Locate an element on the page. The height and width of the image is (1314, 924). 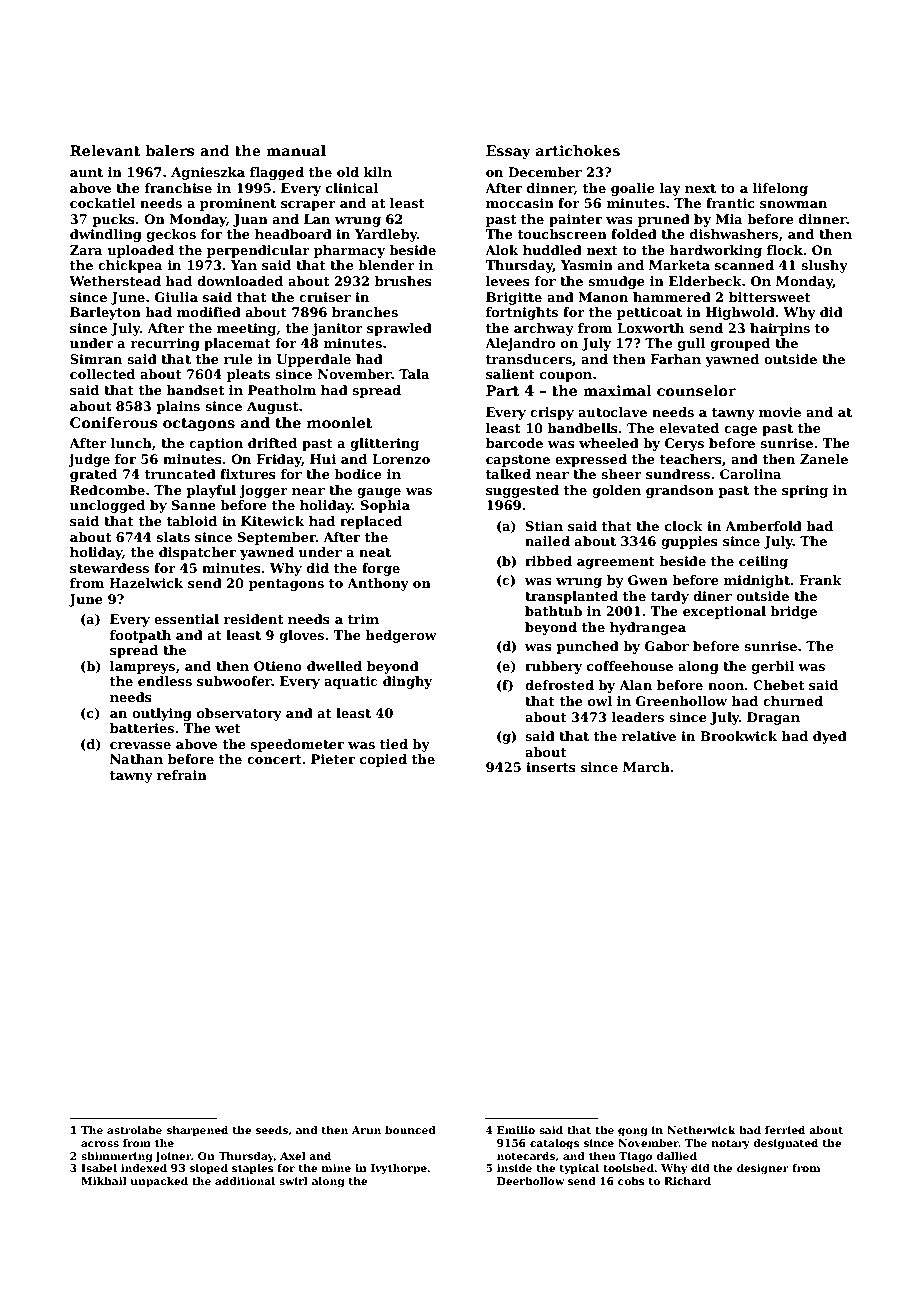
balers is located at coordinates (169, 150).
